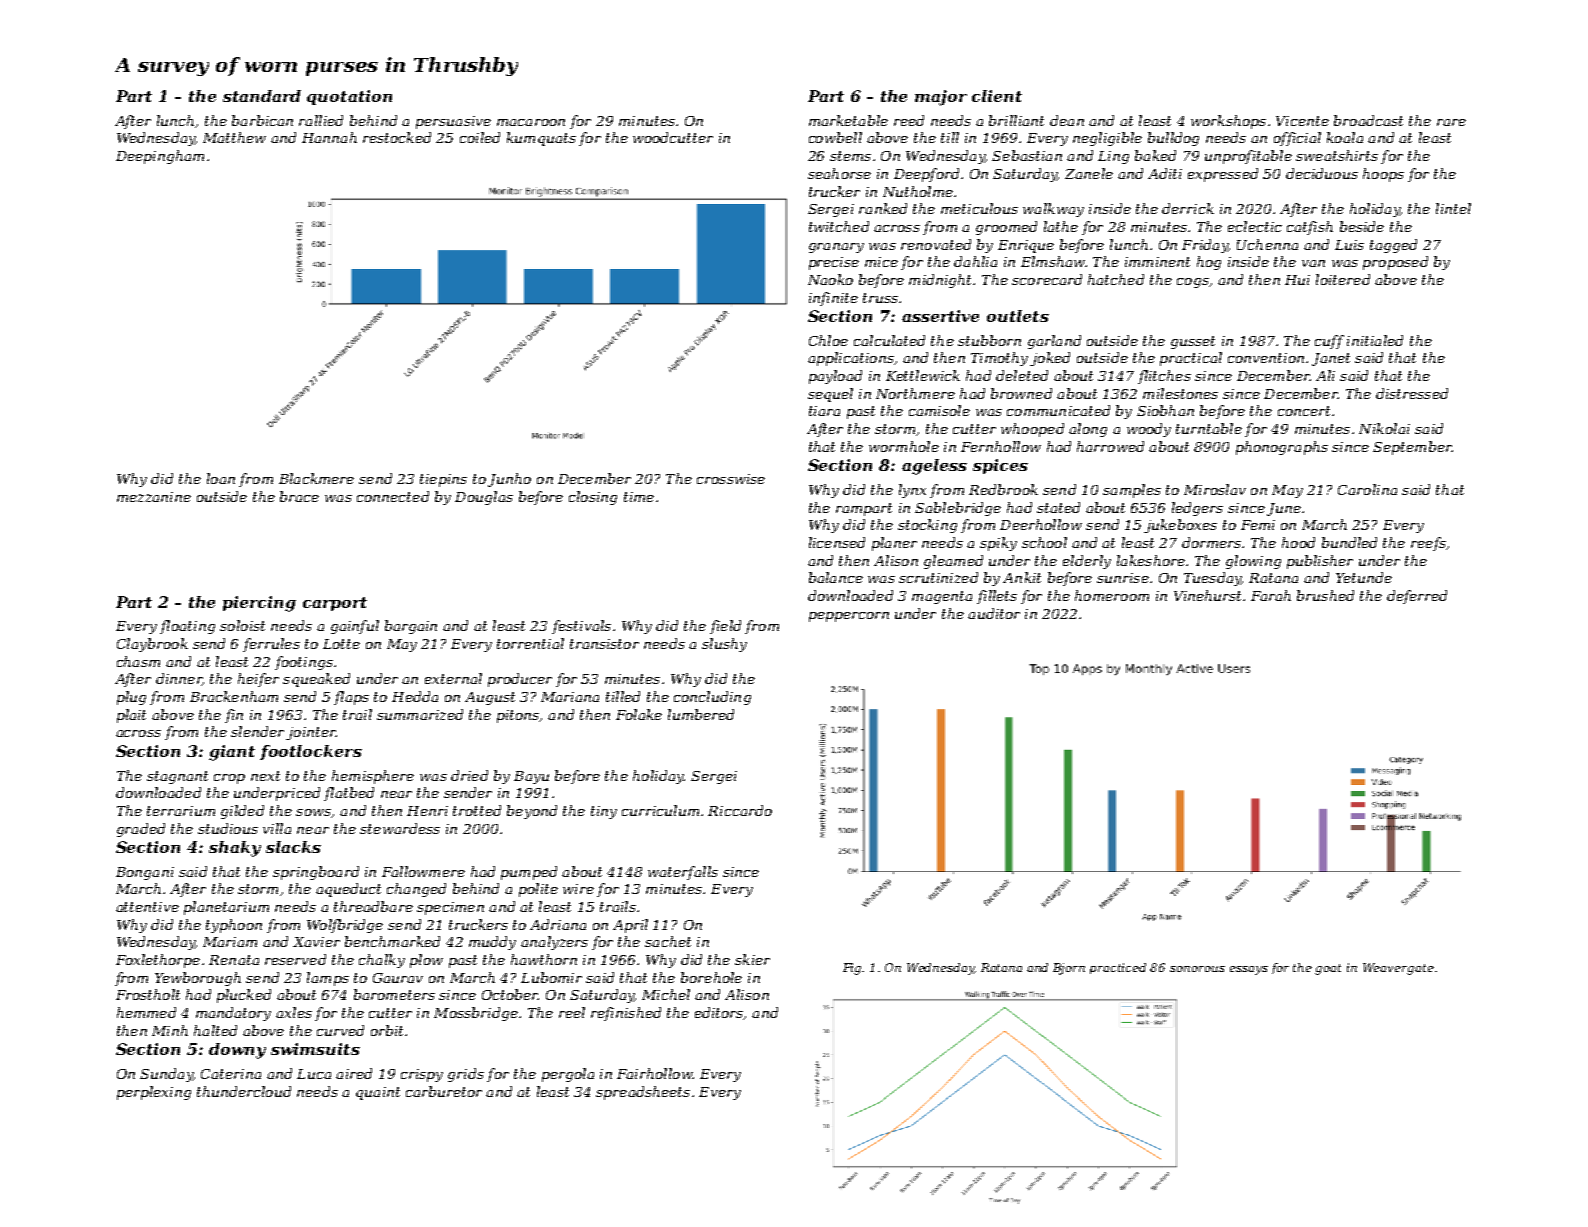 The width and height of the page is (1588, 1227). I want to click on typhoon, so click(234, 926).
